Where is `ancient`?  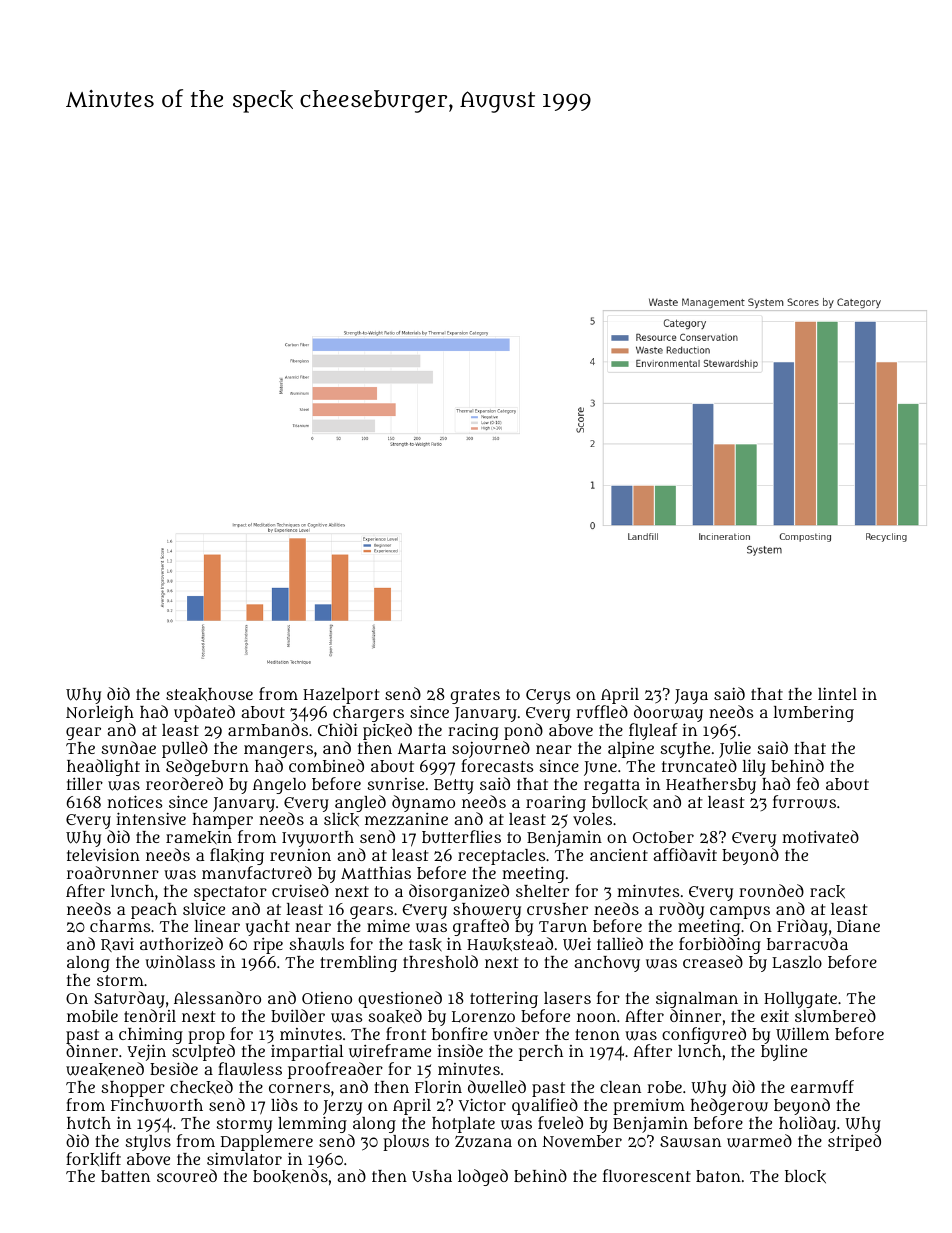 ancient is located at coordinates (619, 855).
